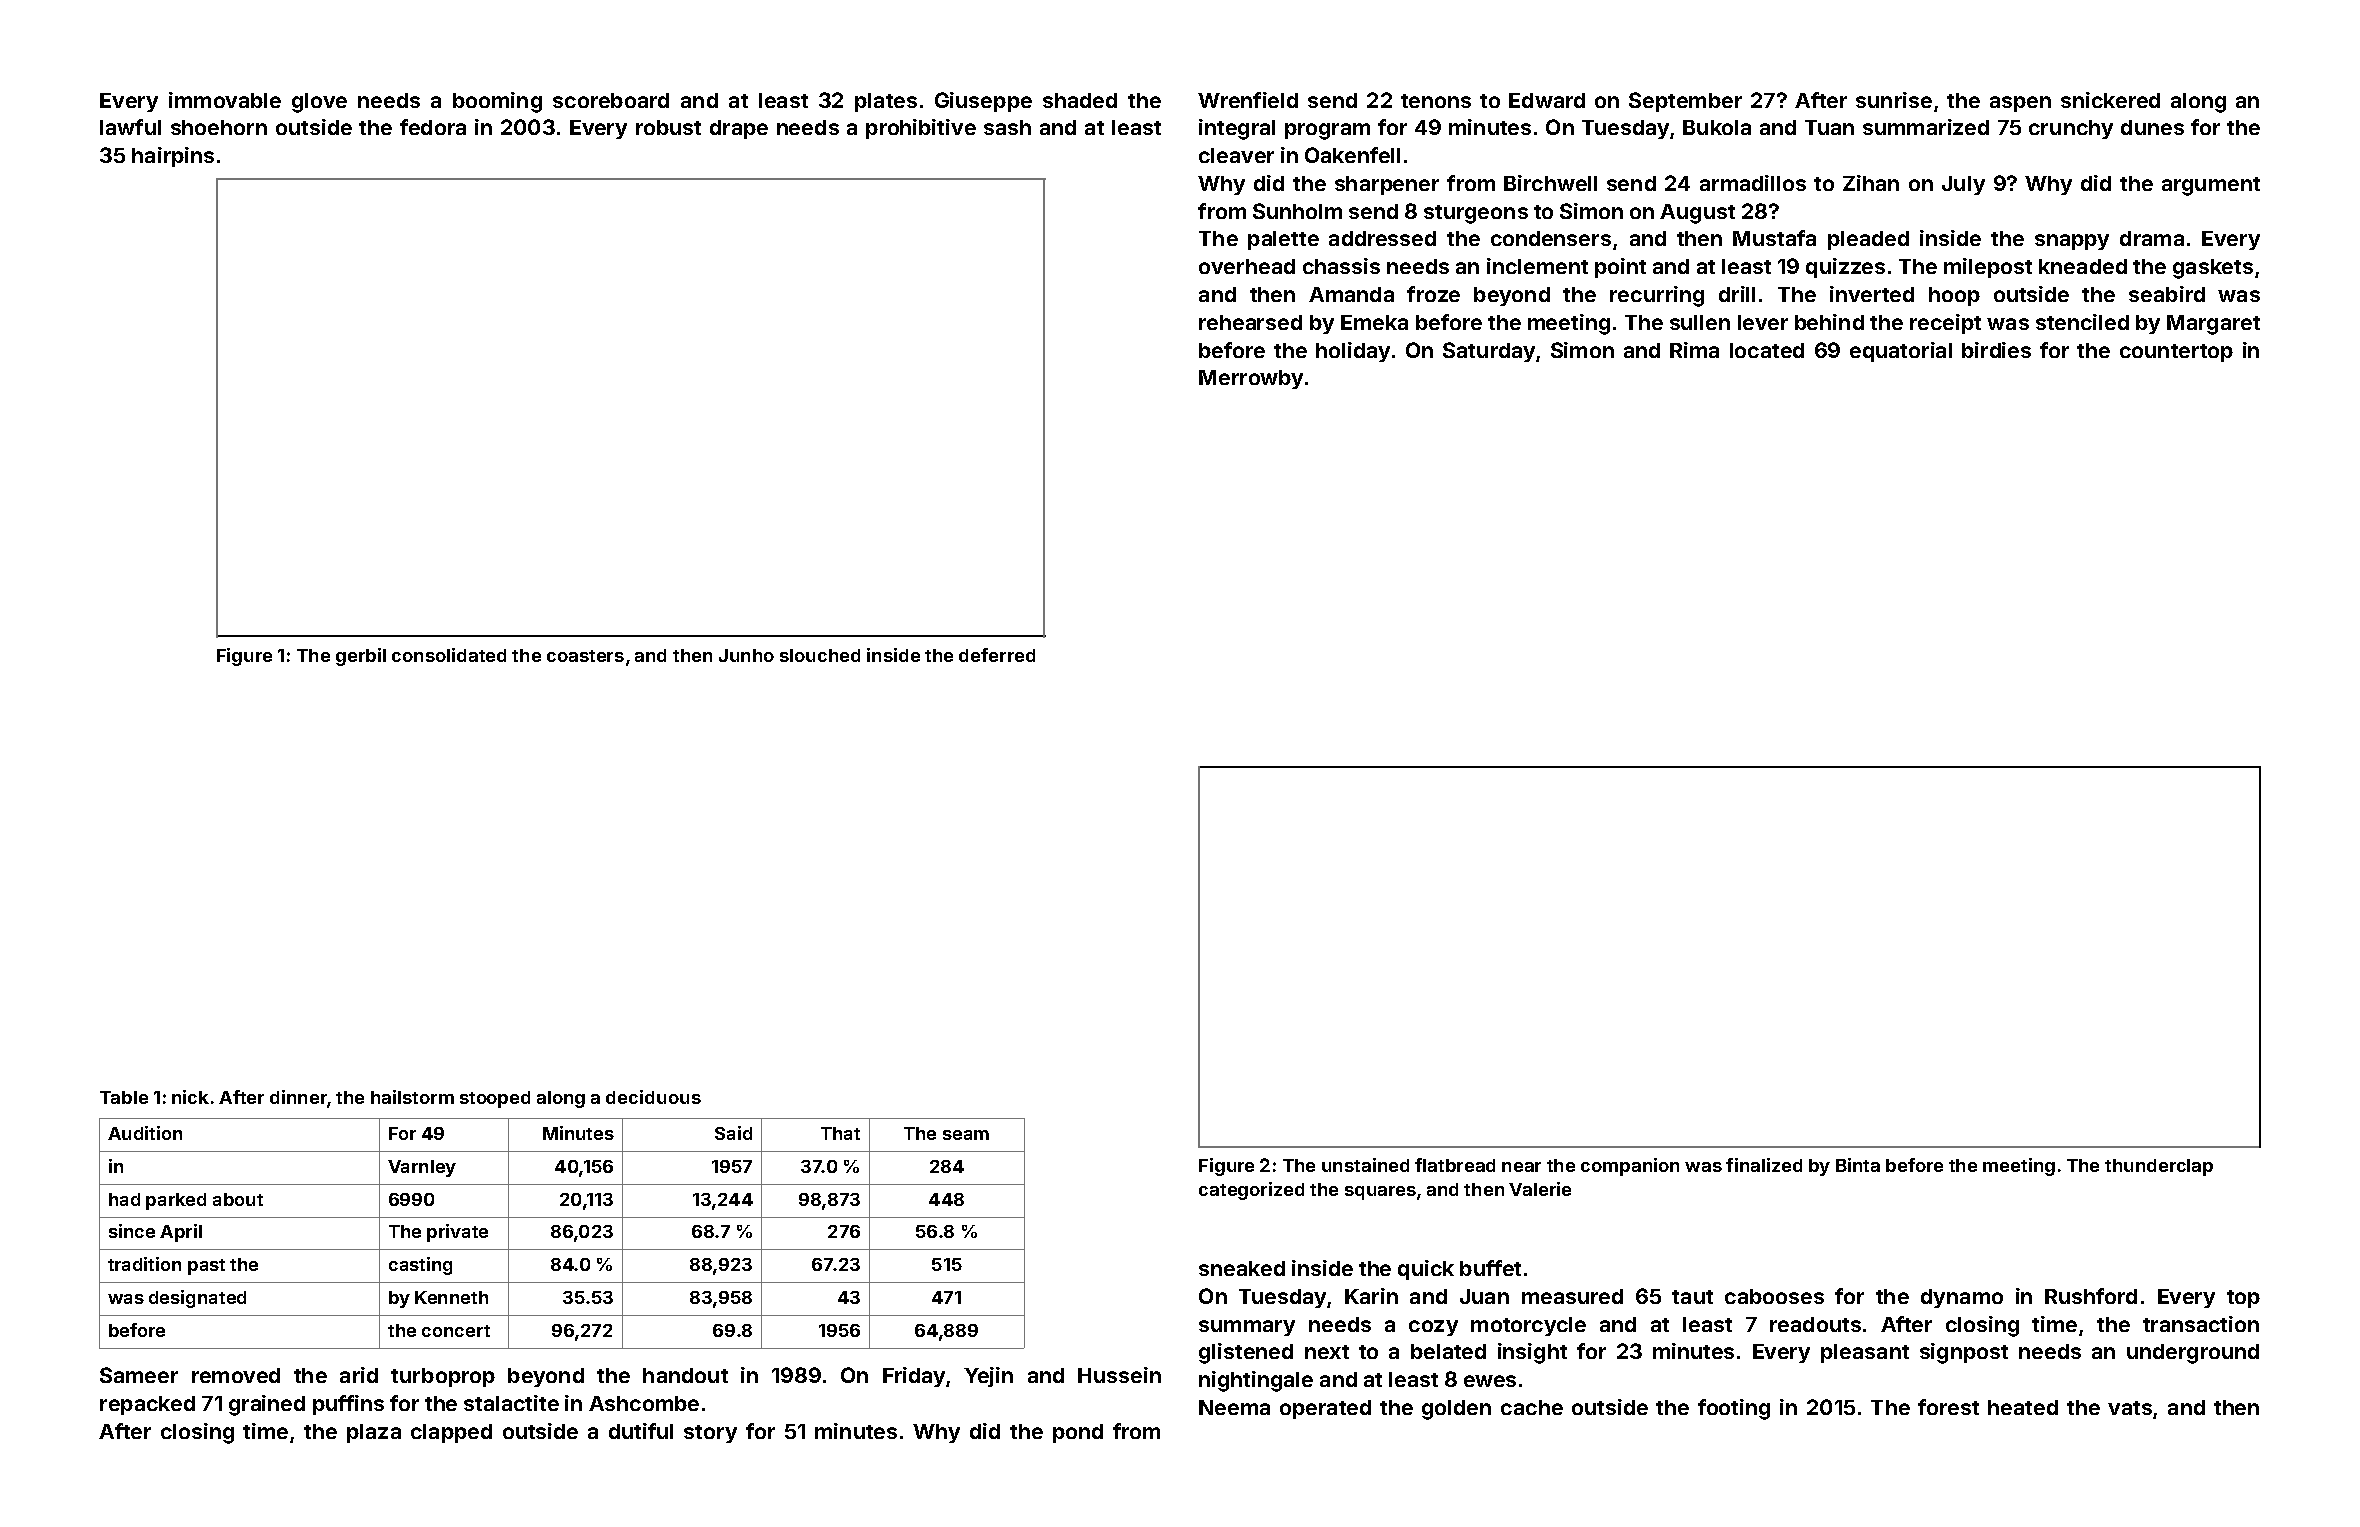 This image has width=2360, height=1527. Describe the element at coordinates (1829, 127) in the image. I see `Tuan` at that location.
